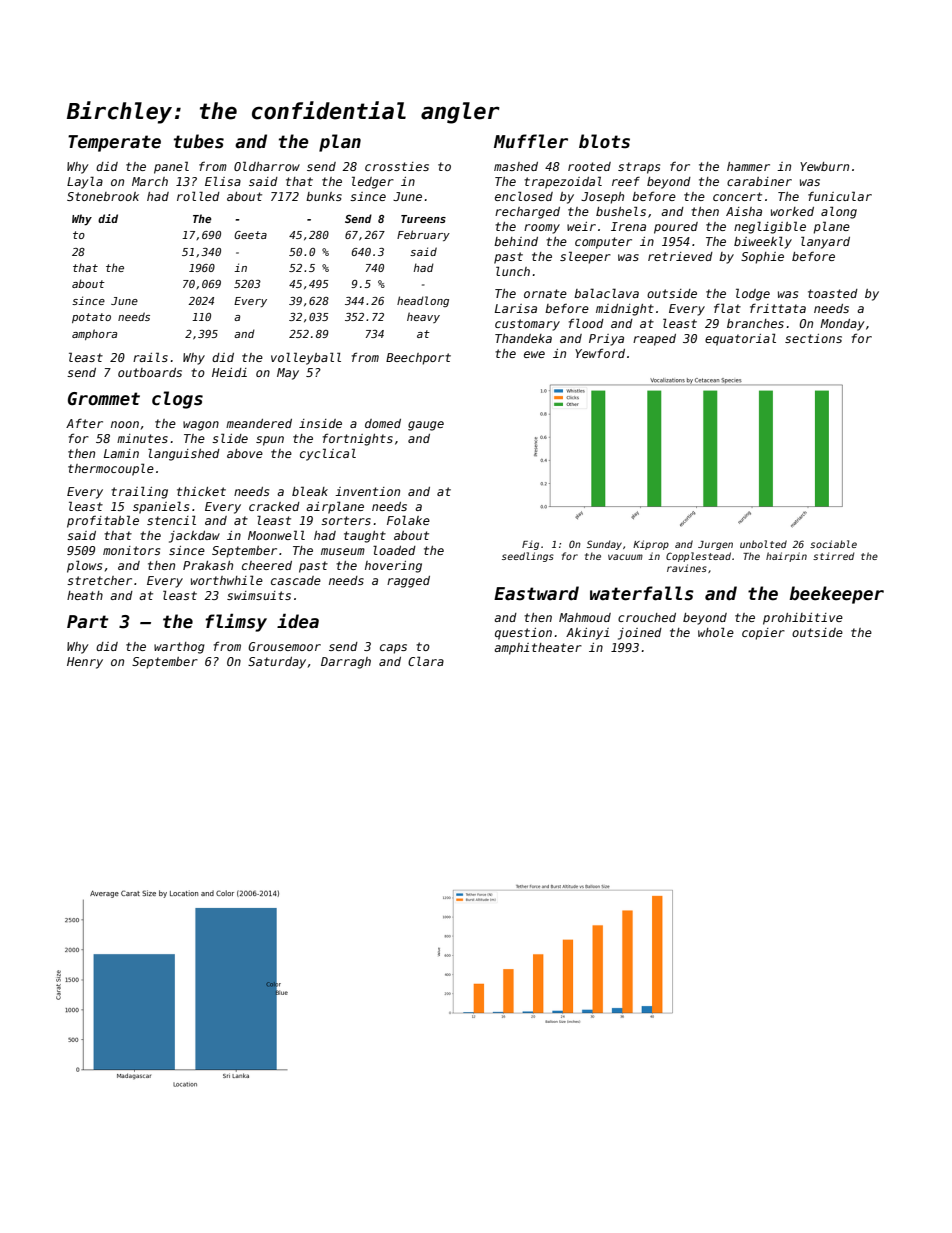  What do you see at coordinates (306, 358) in the image?
I see `volleyball` at bounding box center [306, 358].
